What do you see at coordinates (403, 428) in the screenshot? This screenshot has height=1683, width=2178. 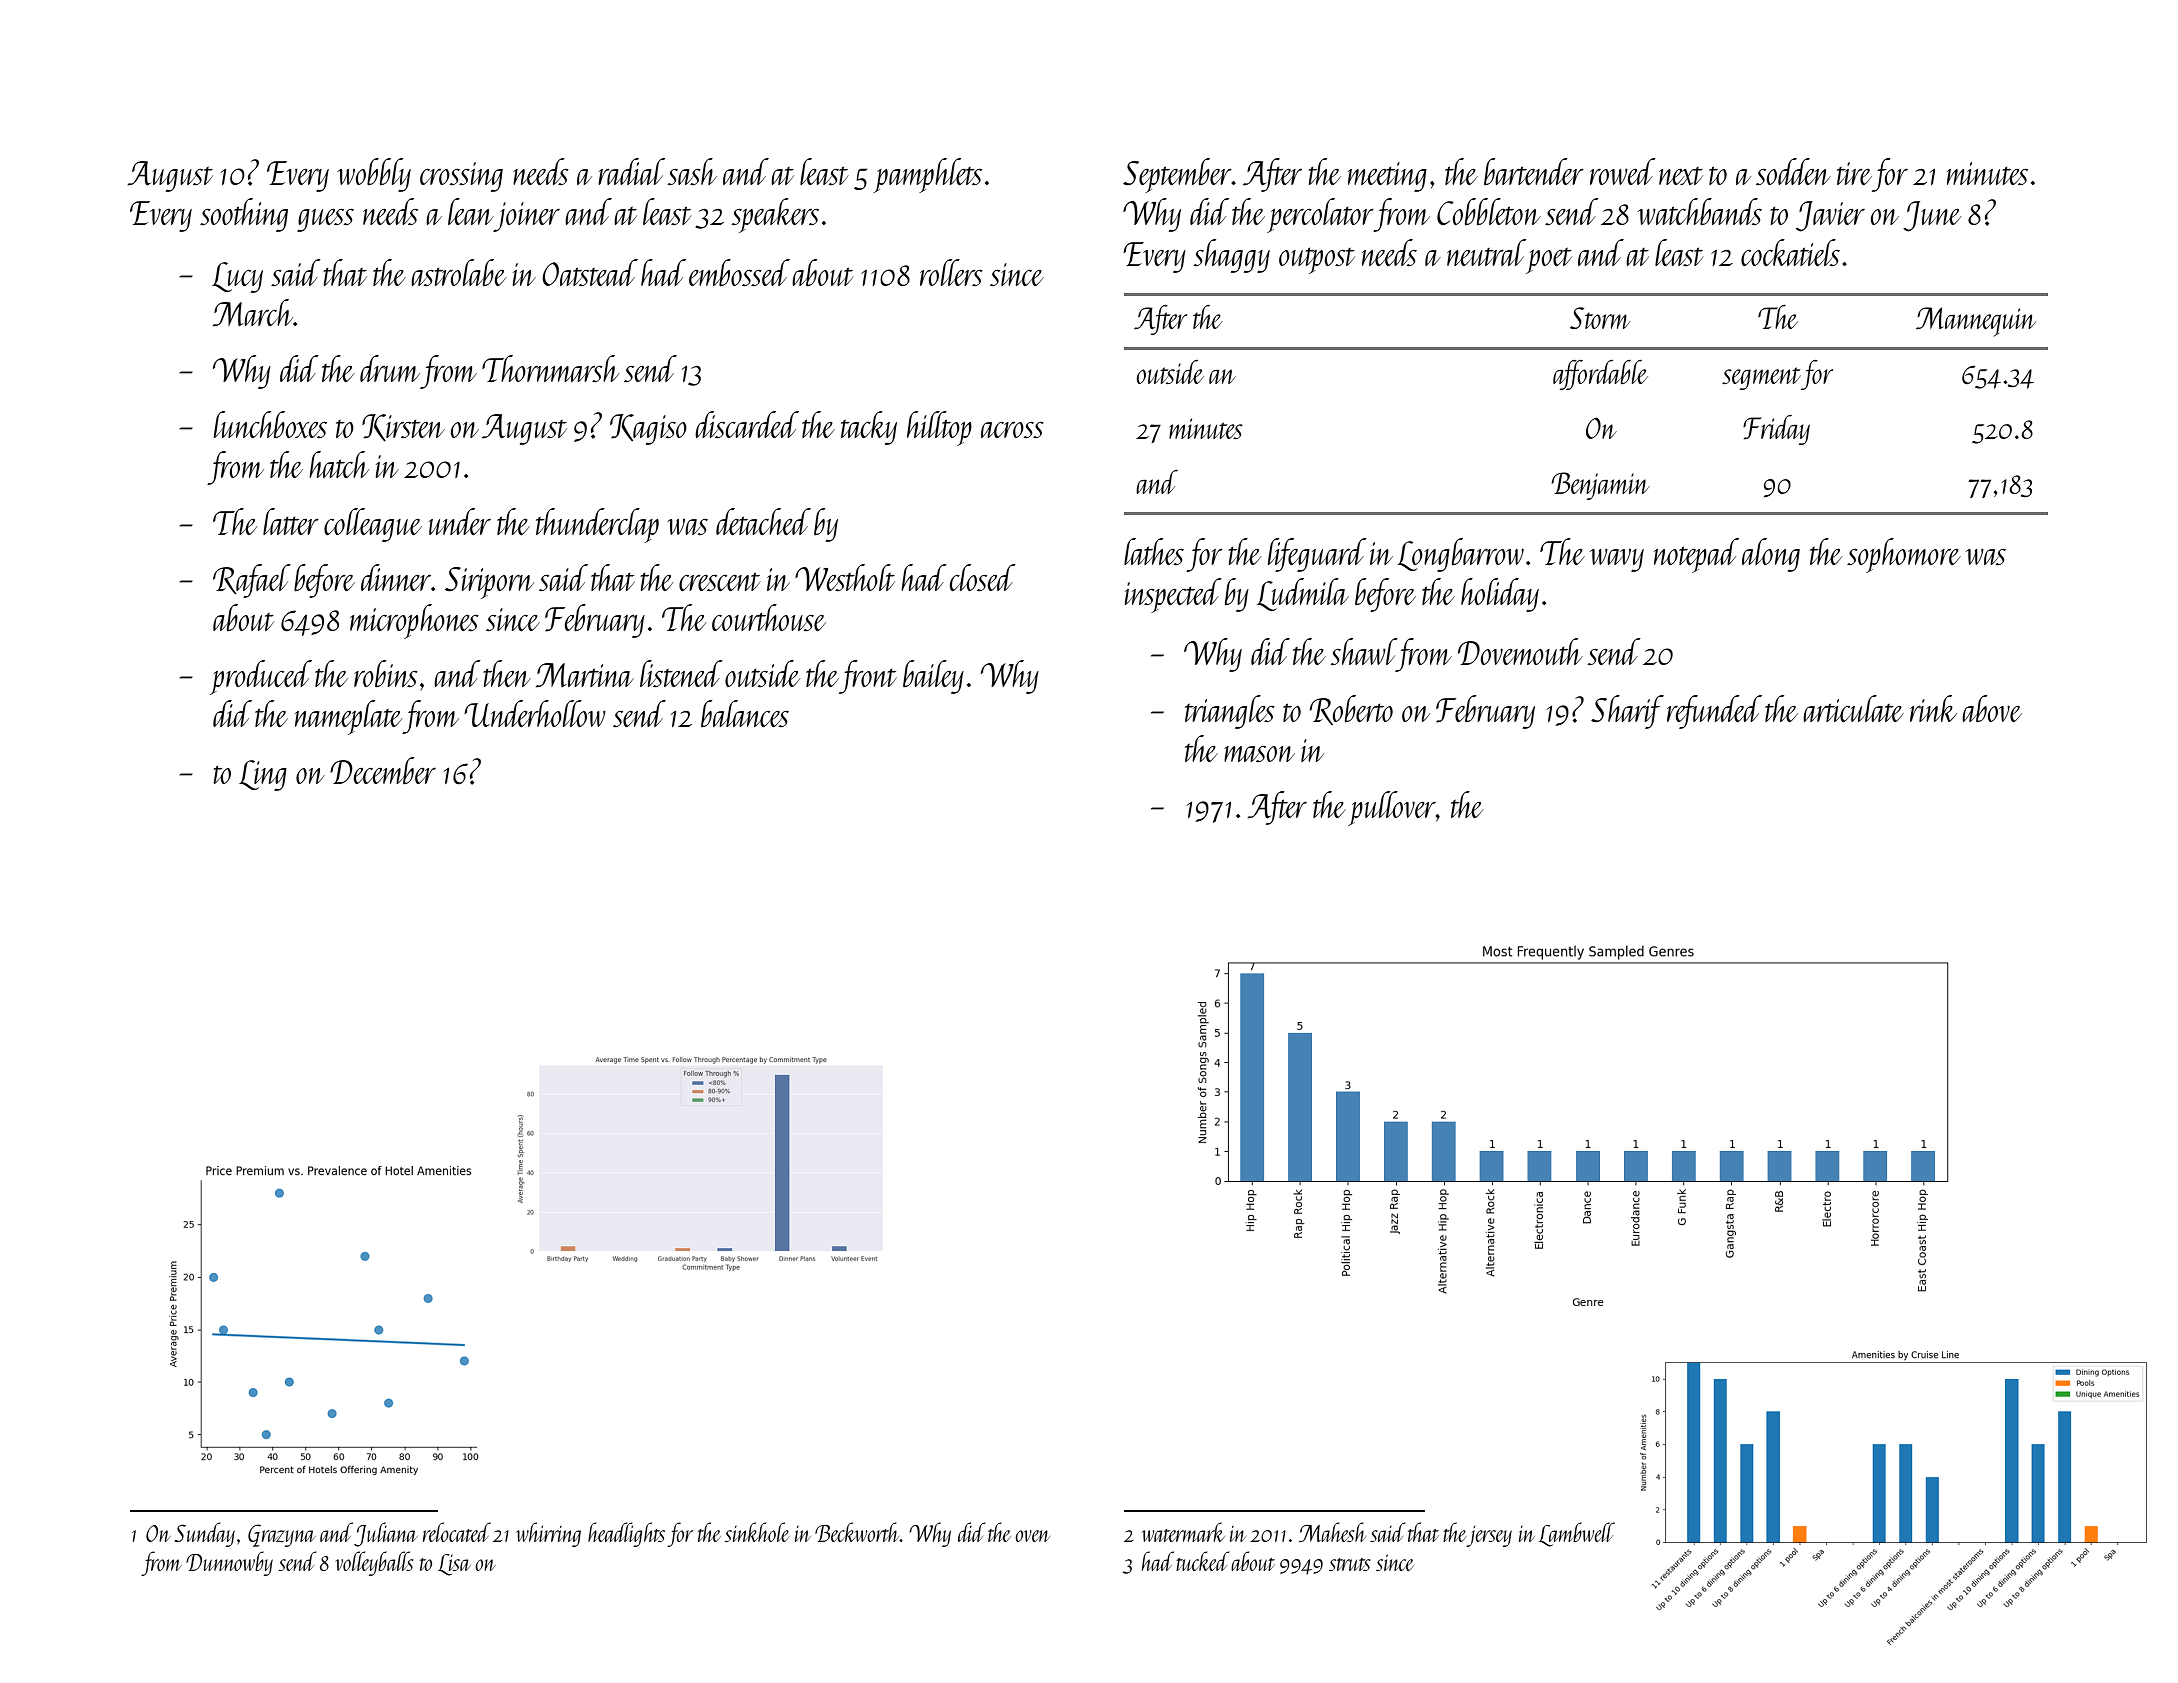 I see `Kirsten` at bounding box center [403, 428].
